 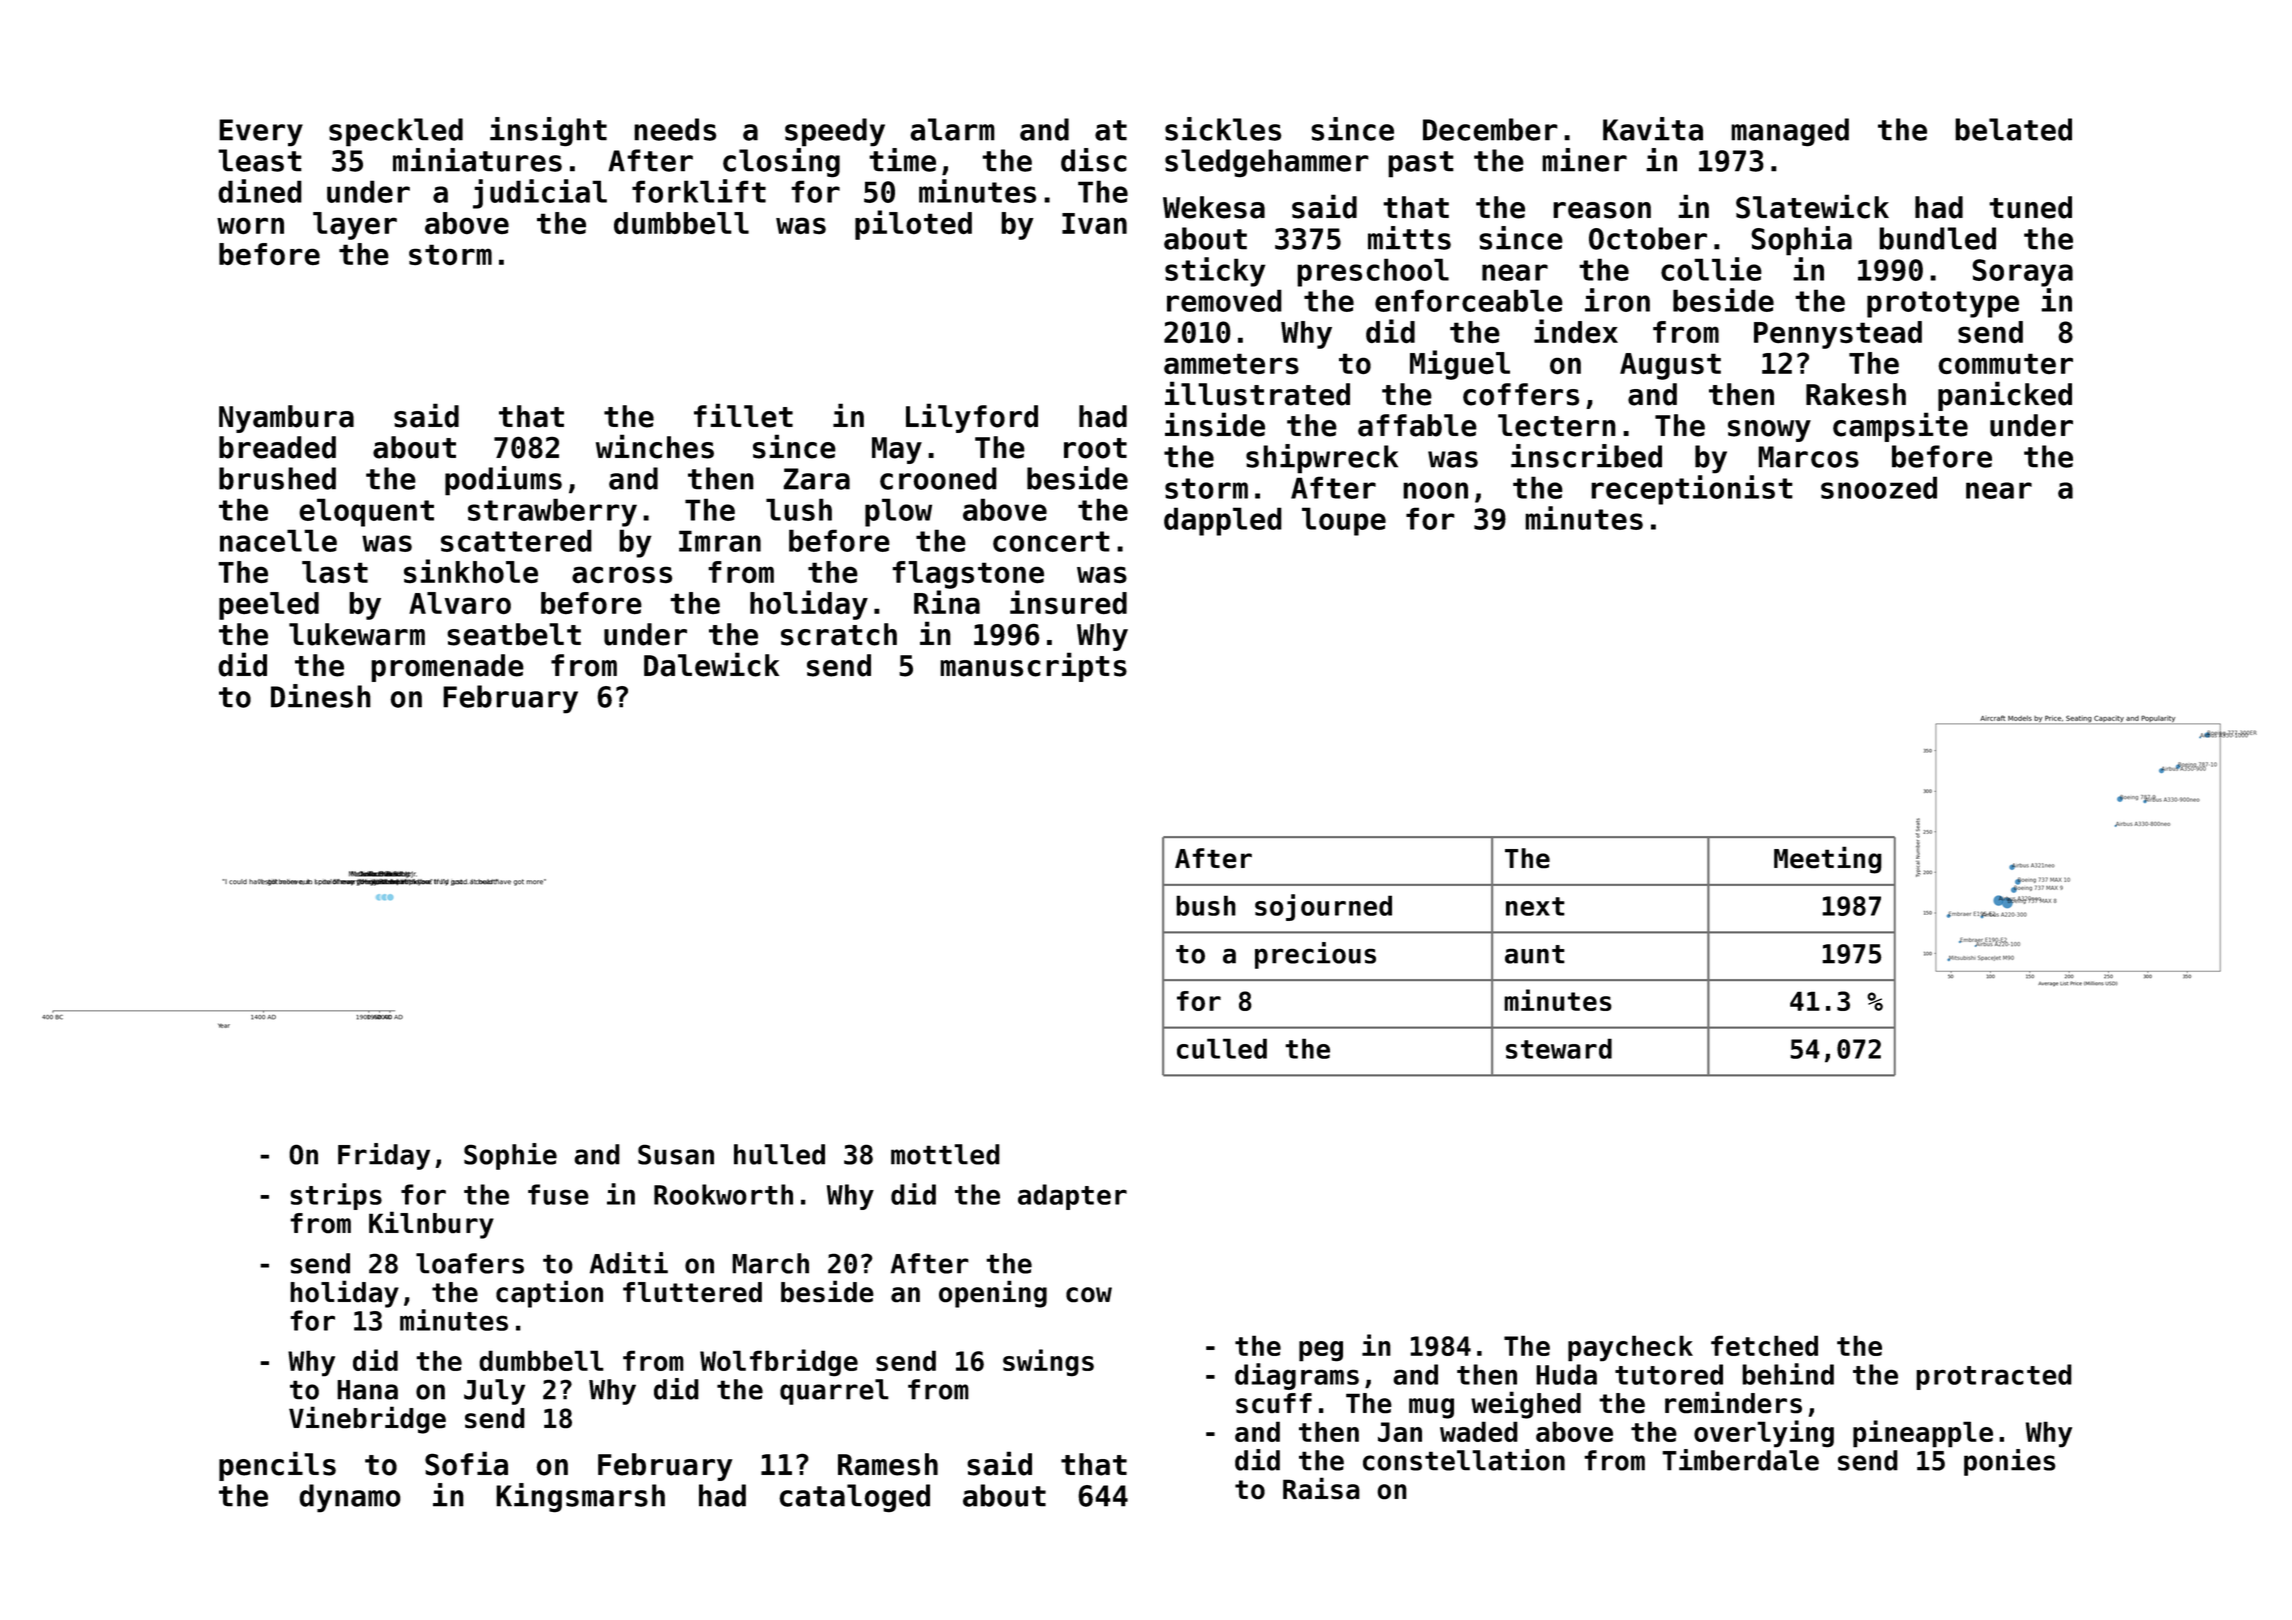 I want to click on forklift, so click(x=699, y=191).
